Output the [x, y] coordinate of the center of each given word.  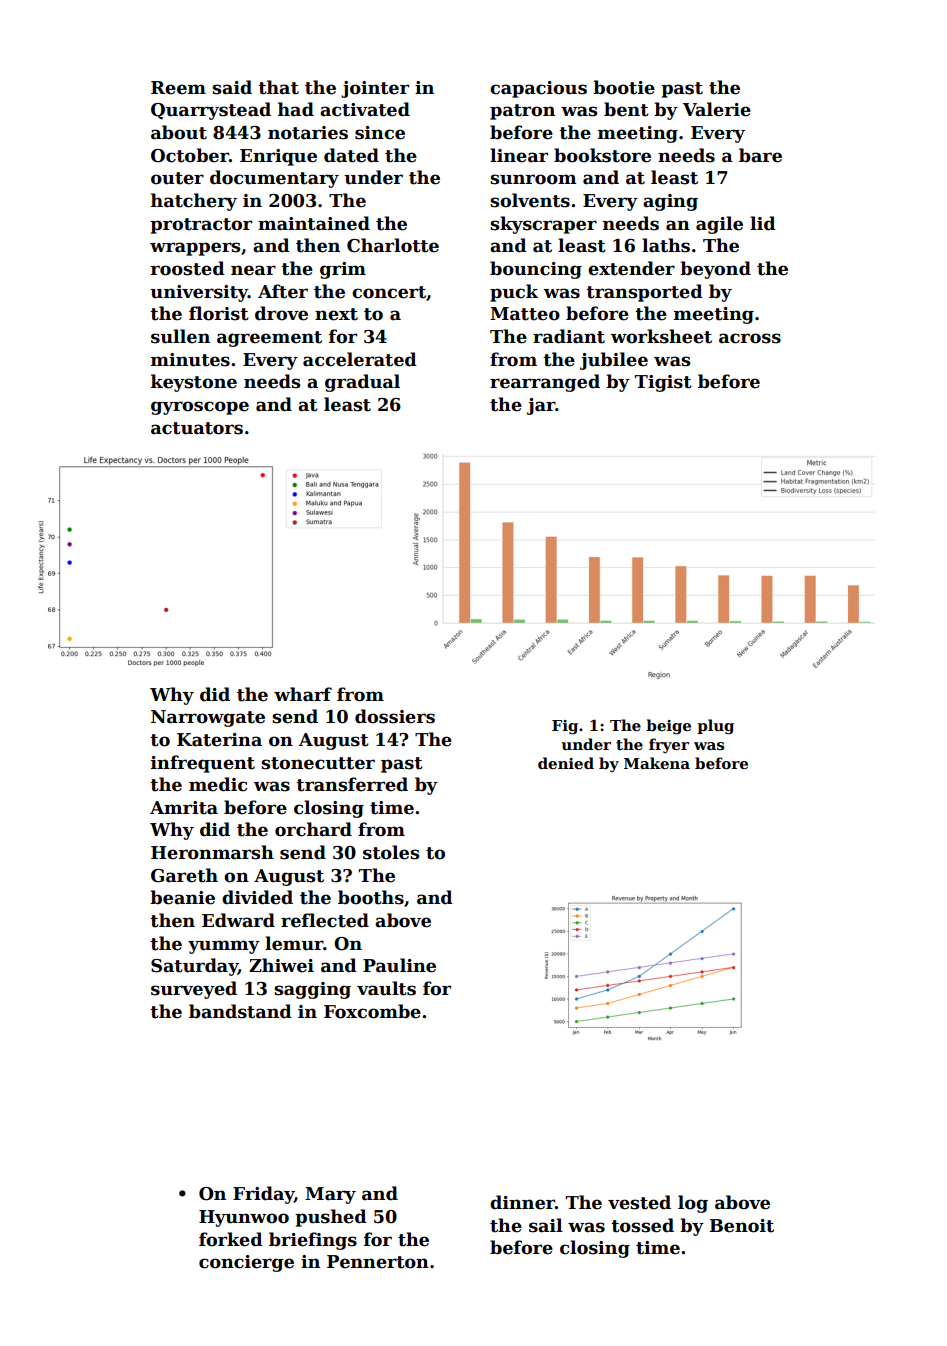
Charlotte [393, 245]
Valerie [717, 109]
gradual [362, 383]
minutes [190, 360]
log [693, 1204]
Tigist [663, 383]
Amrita [184, 808]
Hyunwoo [244, 1218]
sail [546, 1225]
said [232, 87]
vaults [386, 988]
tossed [642, 1225]
